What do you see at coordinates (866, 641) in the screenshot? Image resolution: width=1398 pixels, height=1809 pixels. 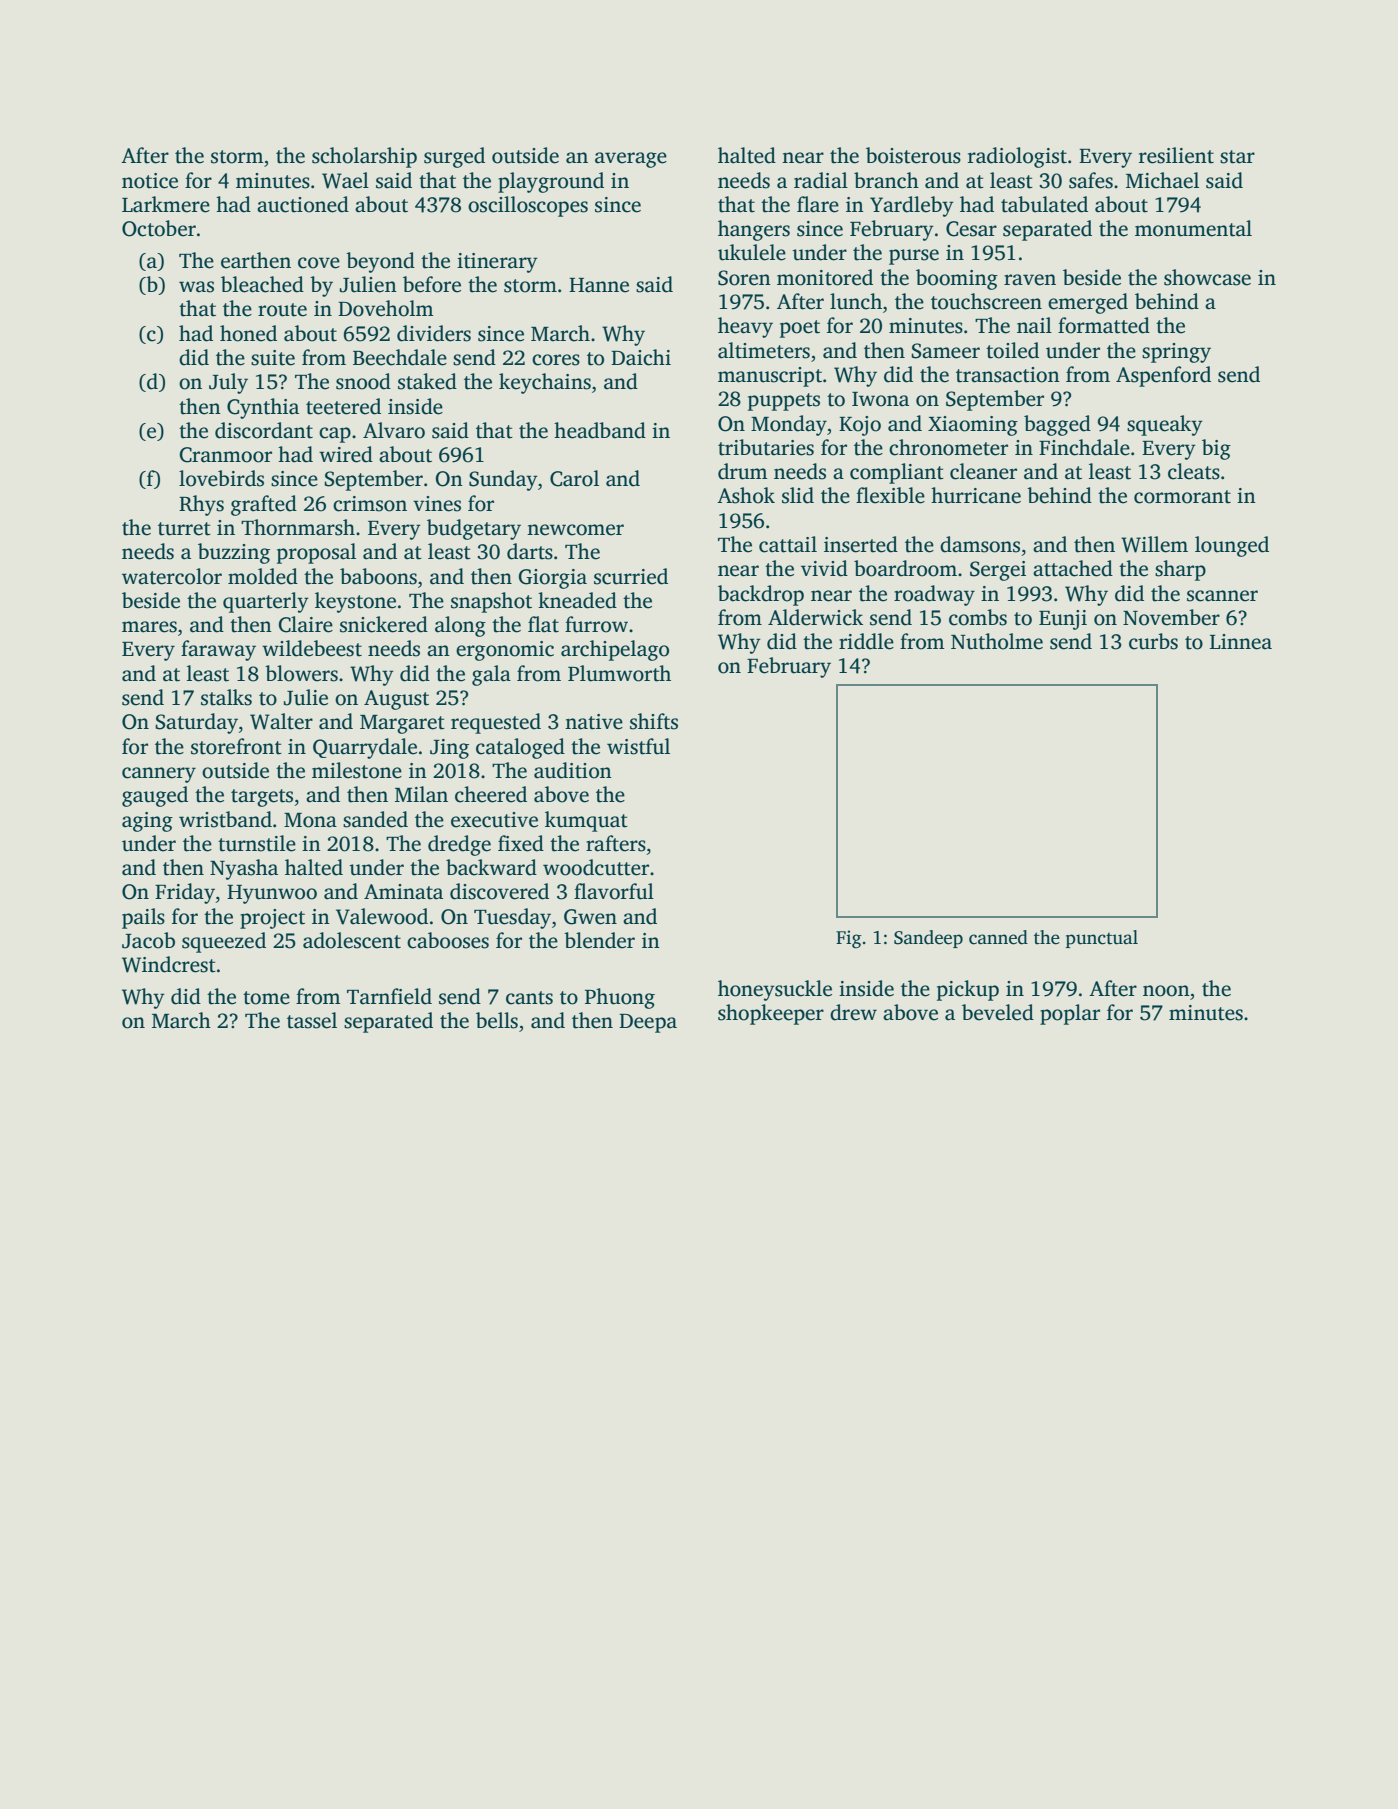 I see `riddle` at bounding box center [866, 641].
